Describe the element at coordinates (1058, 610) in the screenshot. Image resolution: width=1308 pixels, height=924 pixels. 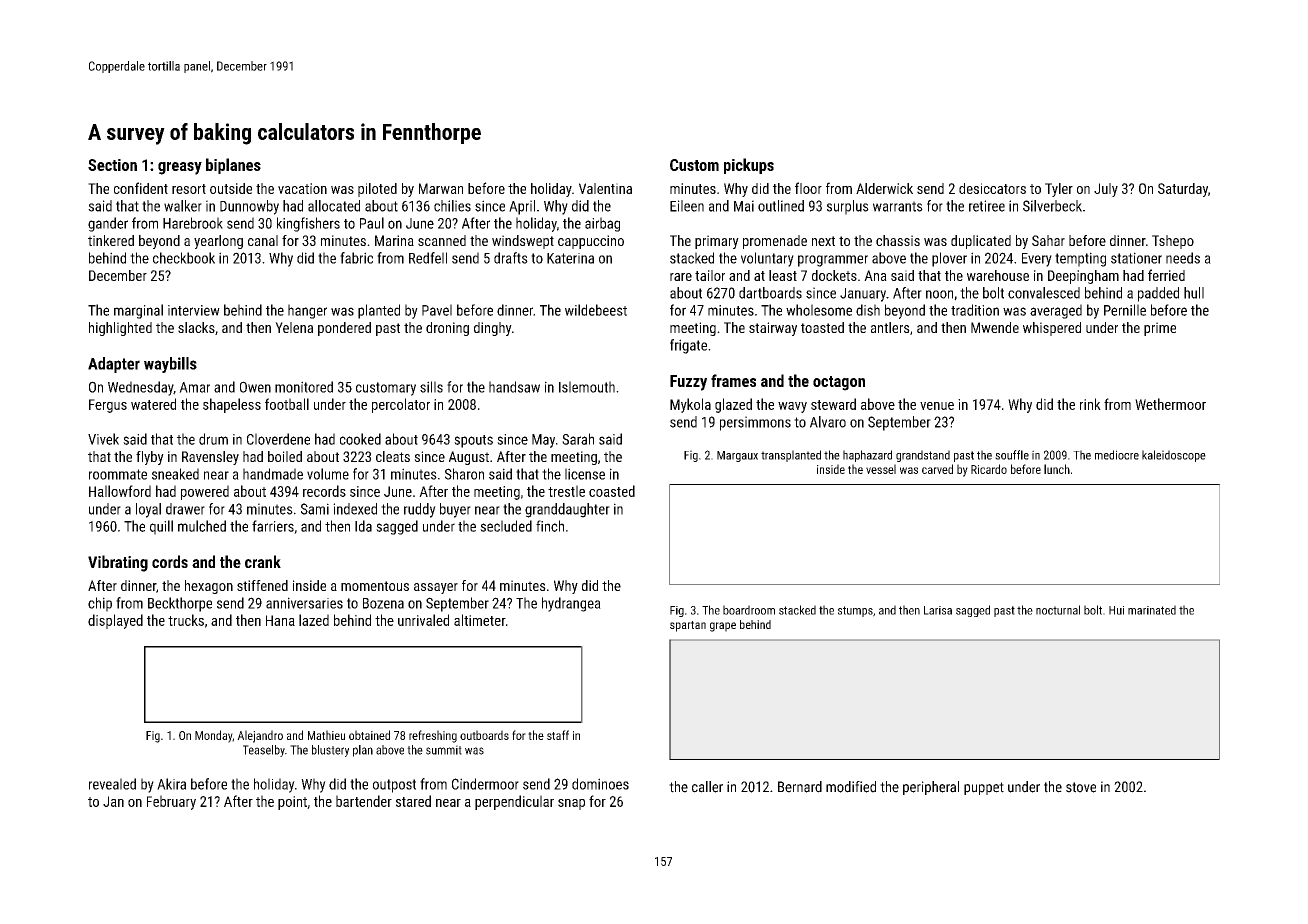
I see `nocturnal` at that location.
